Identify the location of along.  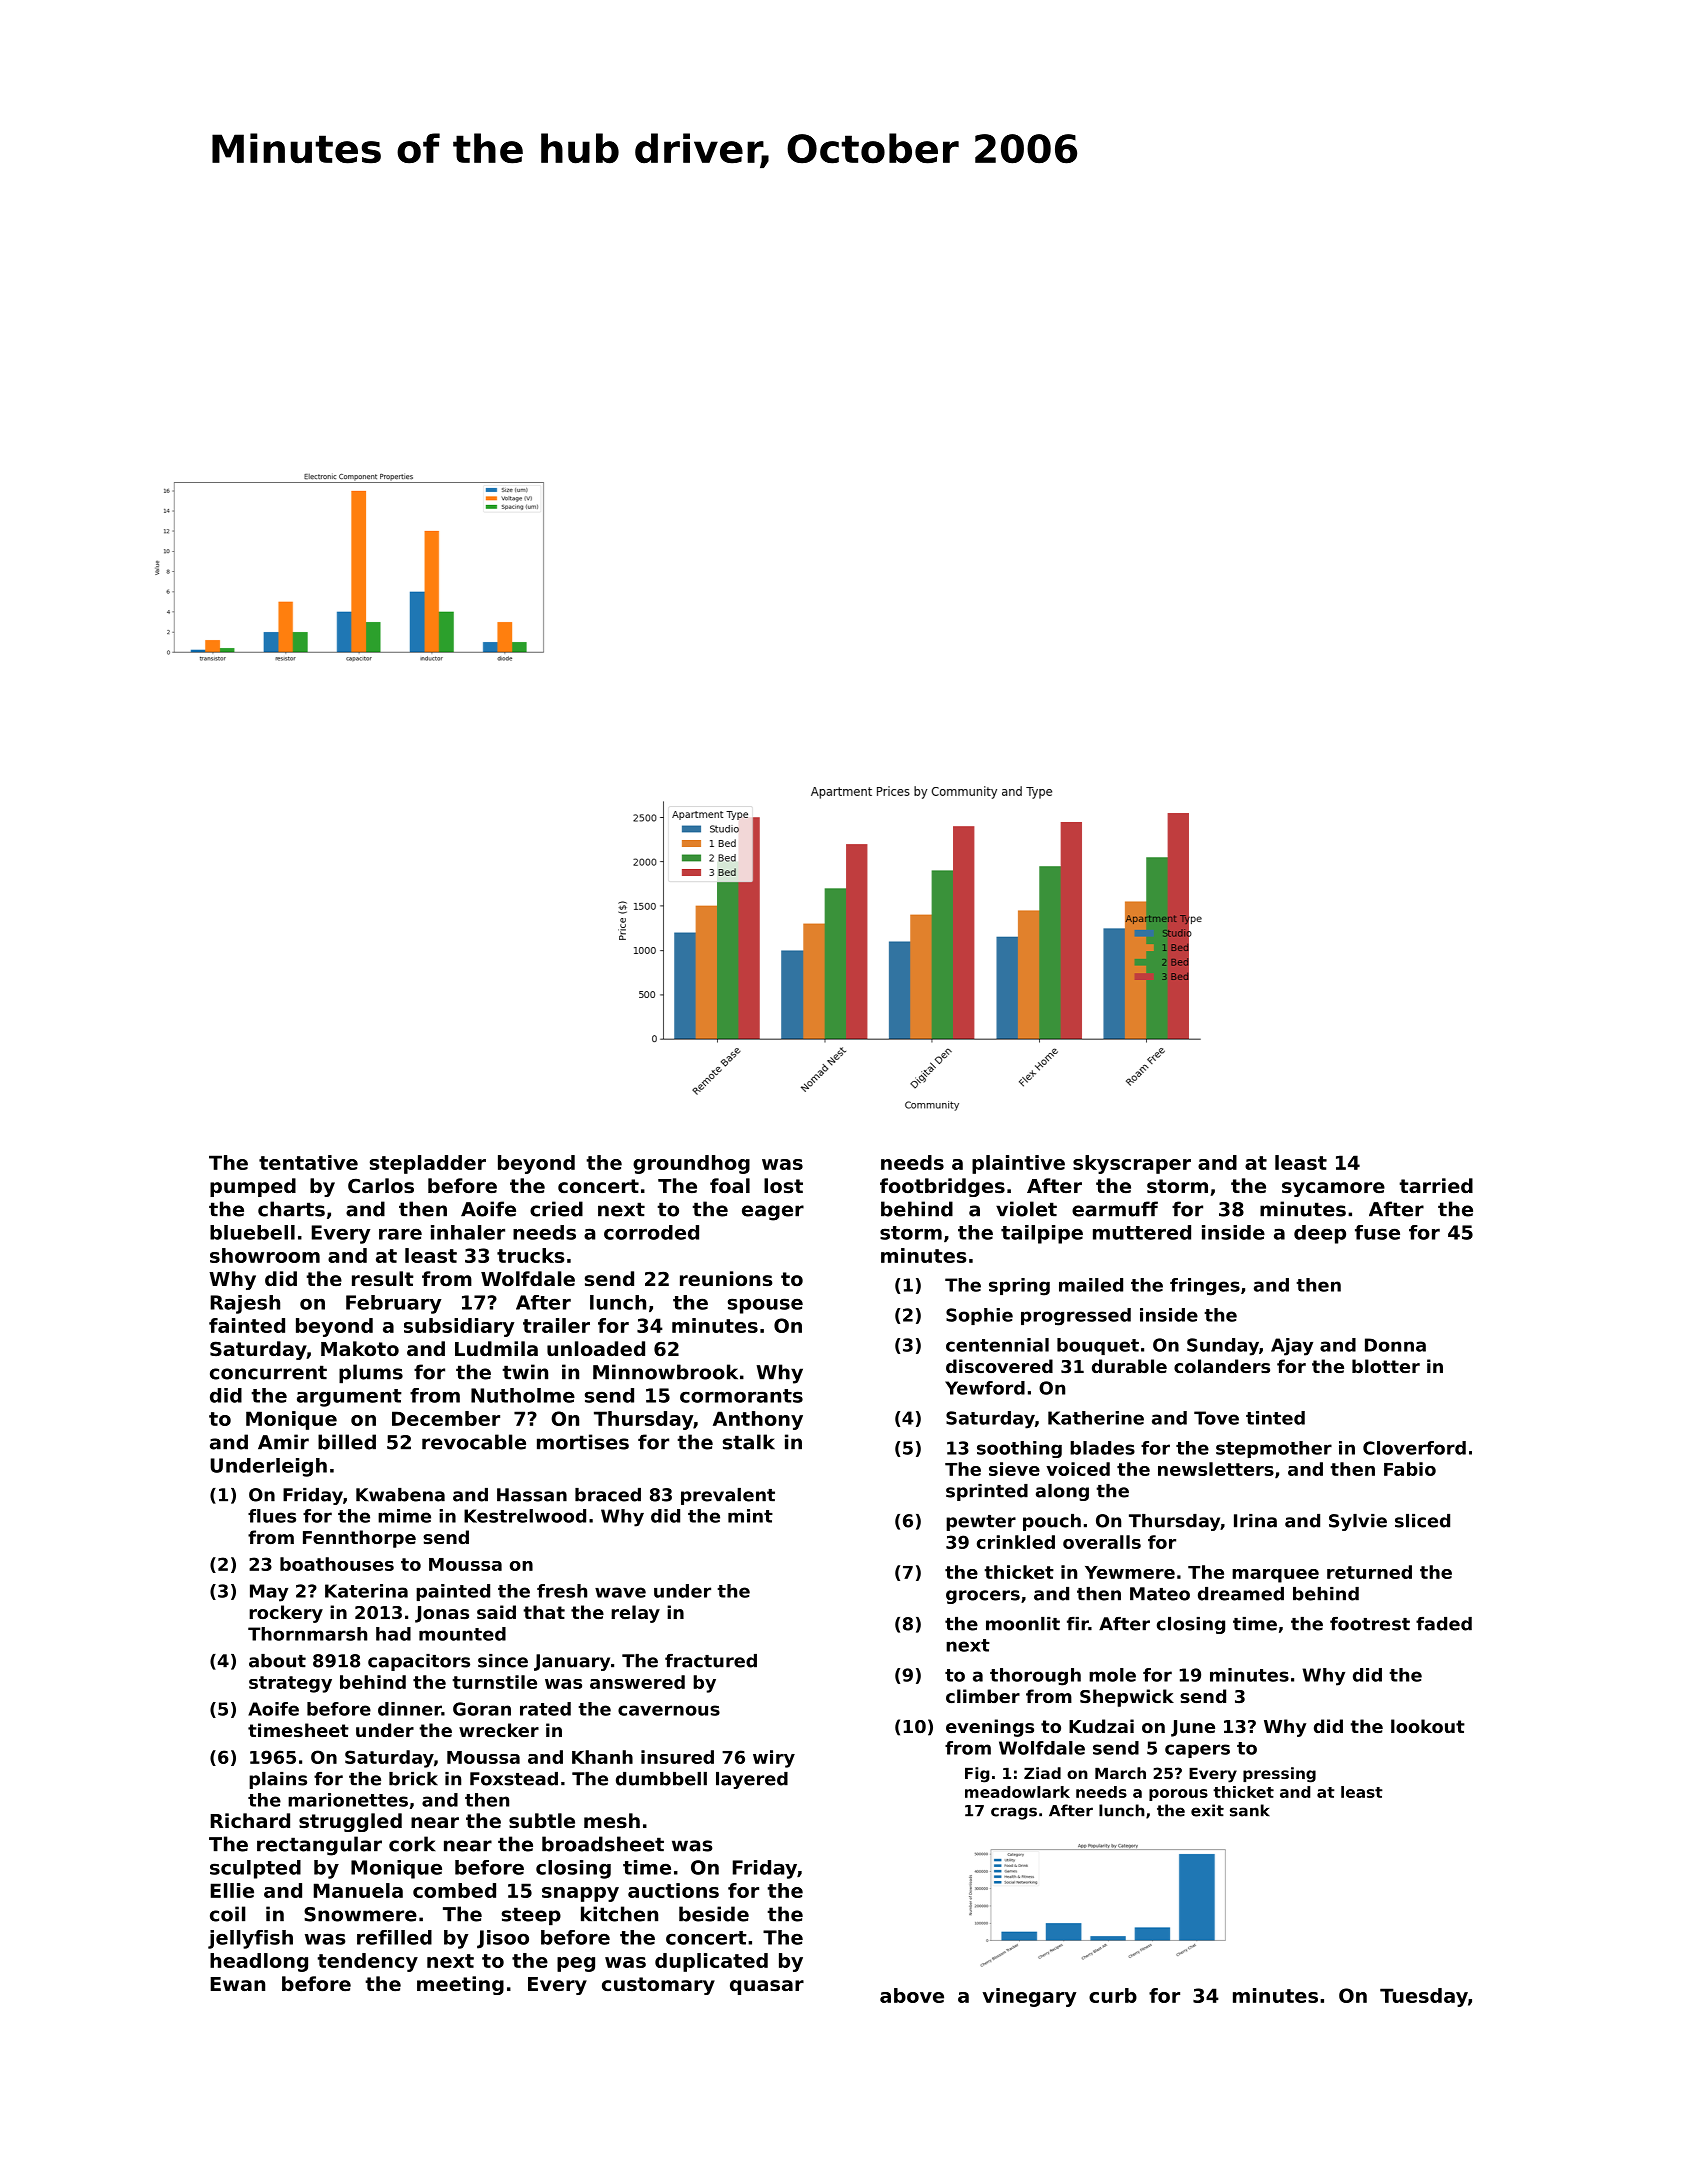
(1062, 1492).
